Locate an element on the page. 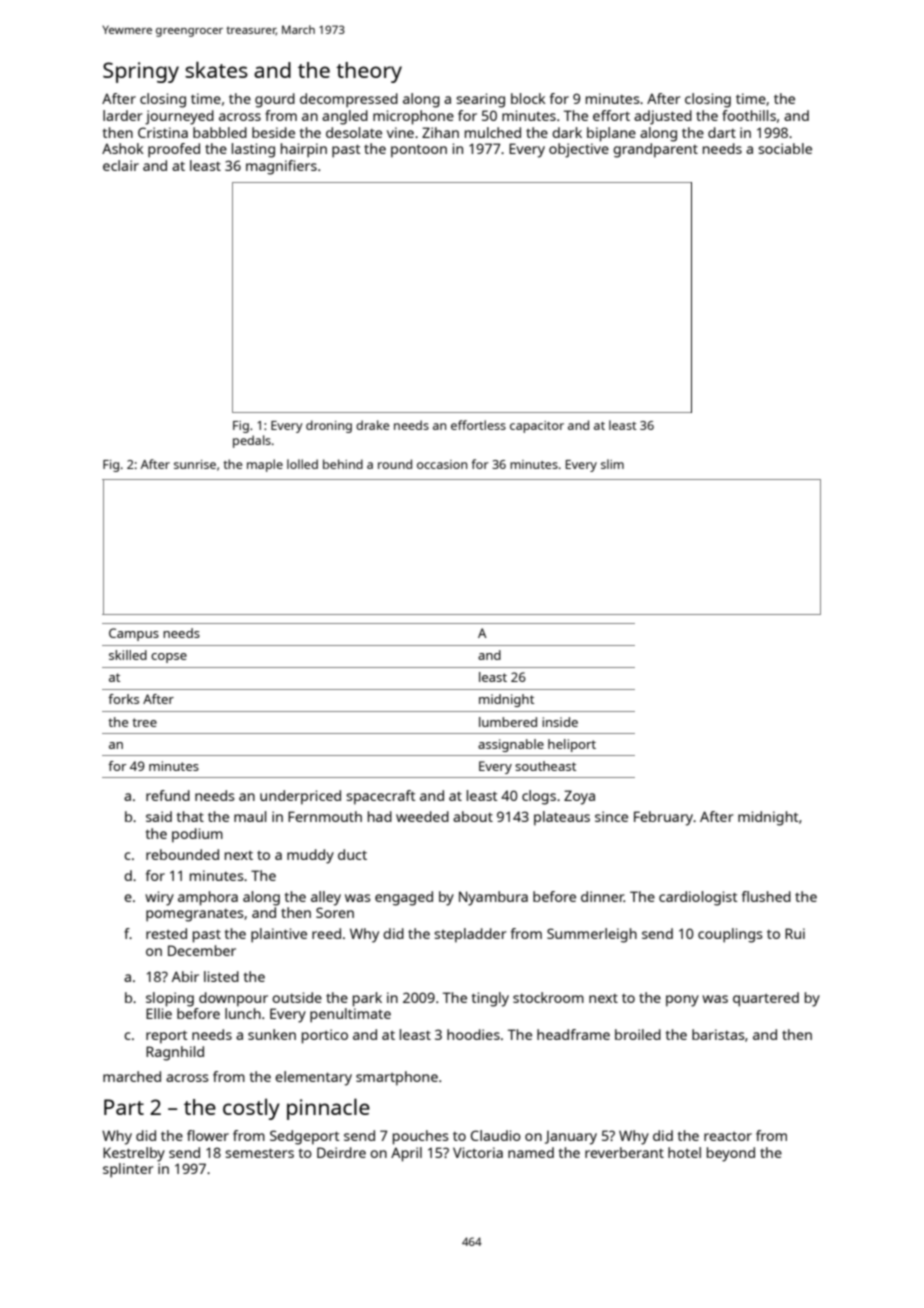 The image size is (924, 1308). skates is located at coordinates (216, 70).
